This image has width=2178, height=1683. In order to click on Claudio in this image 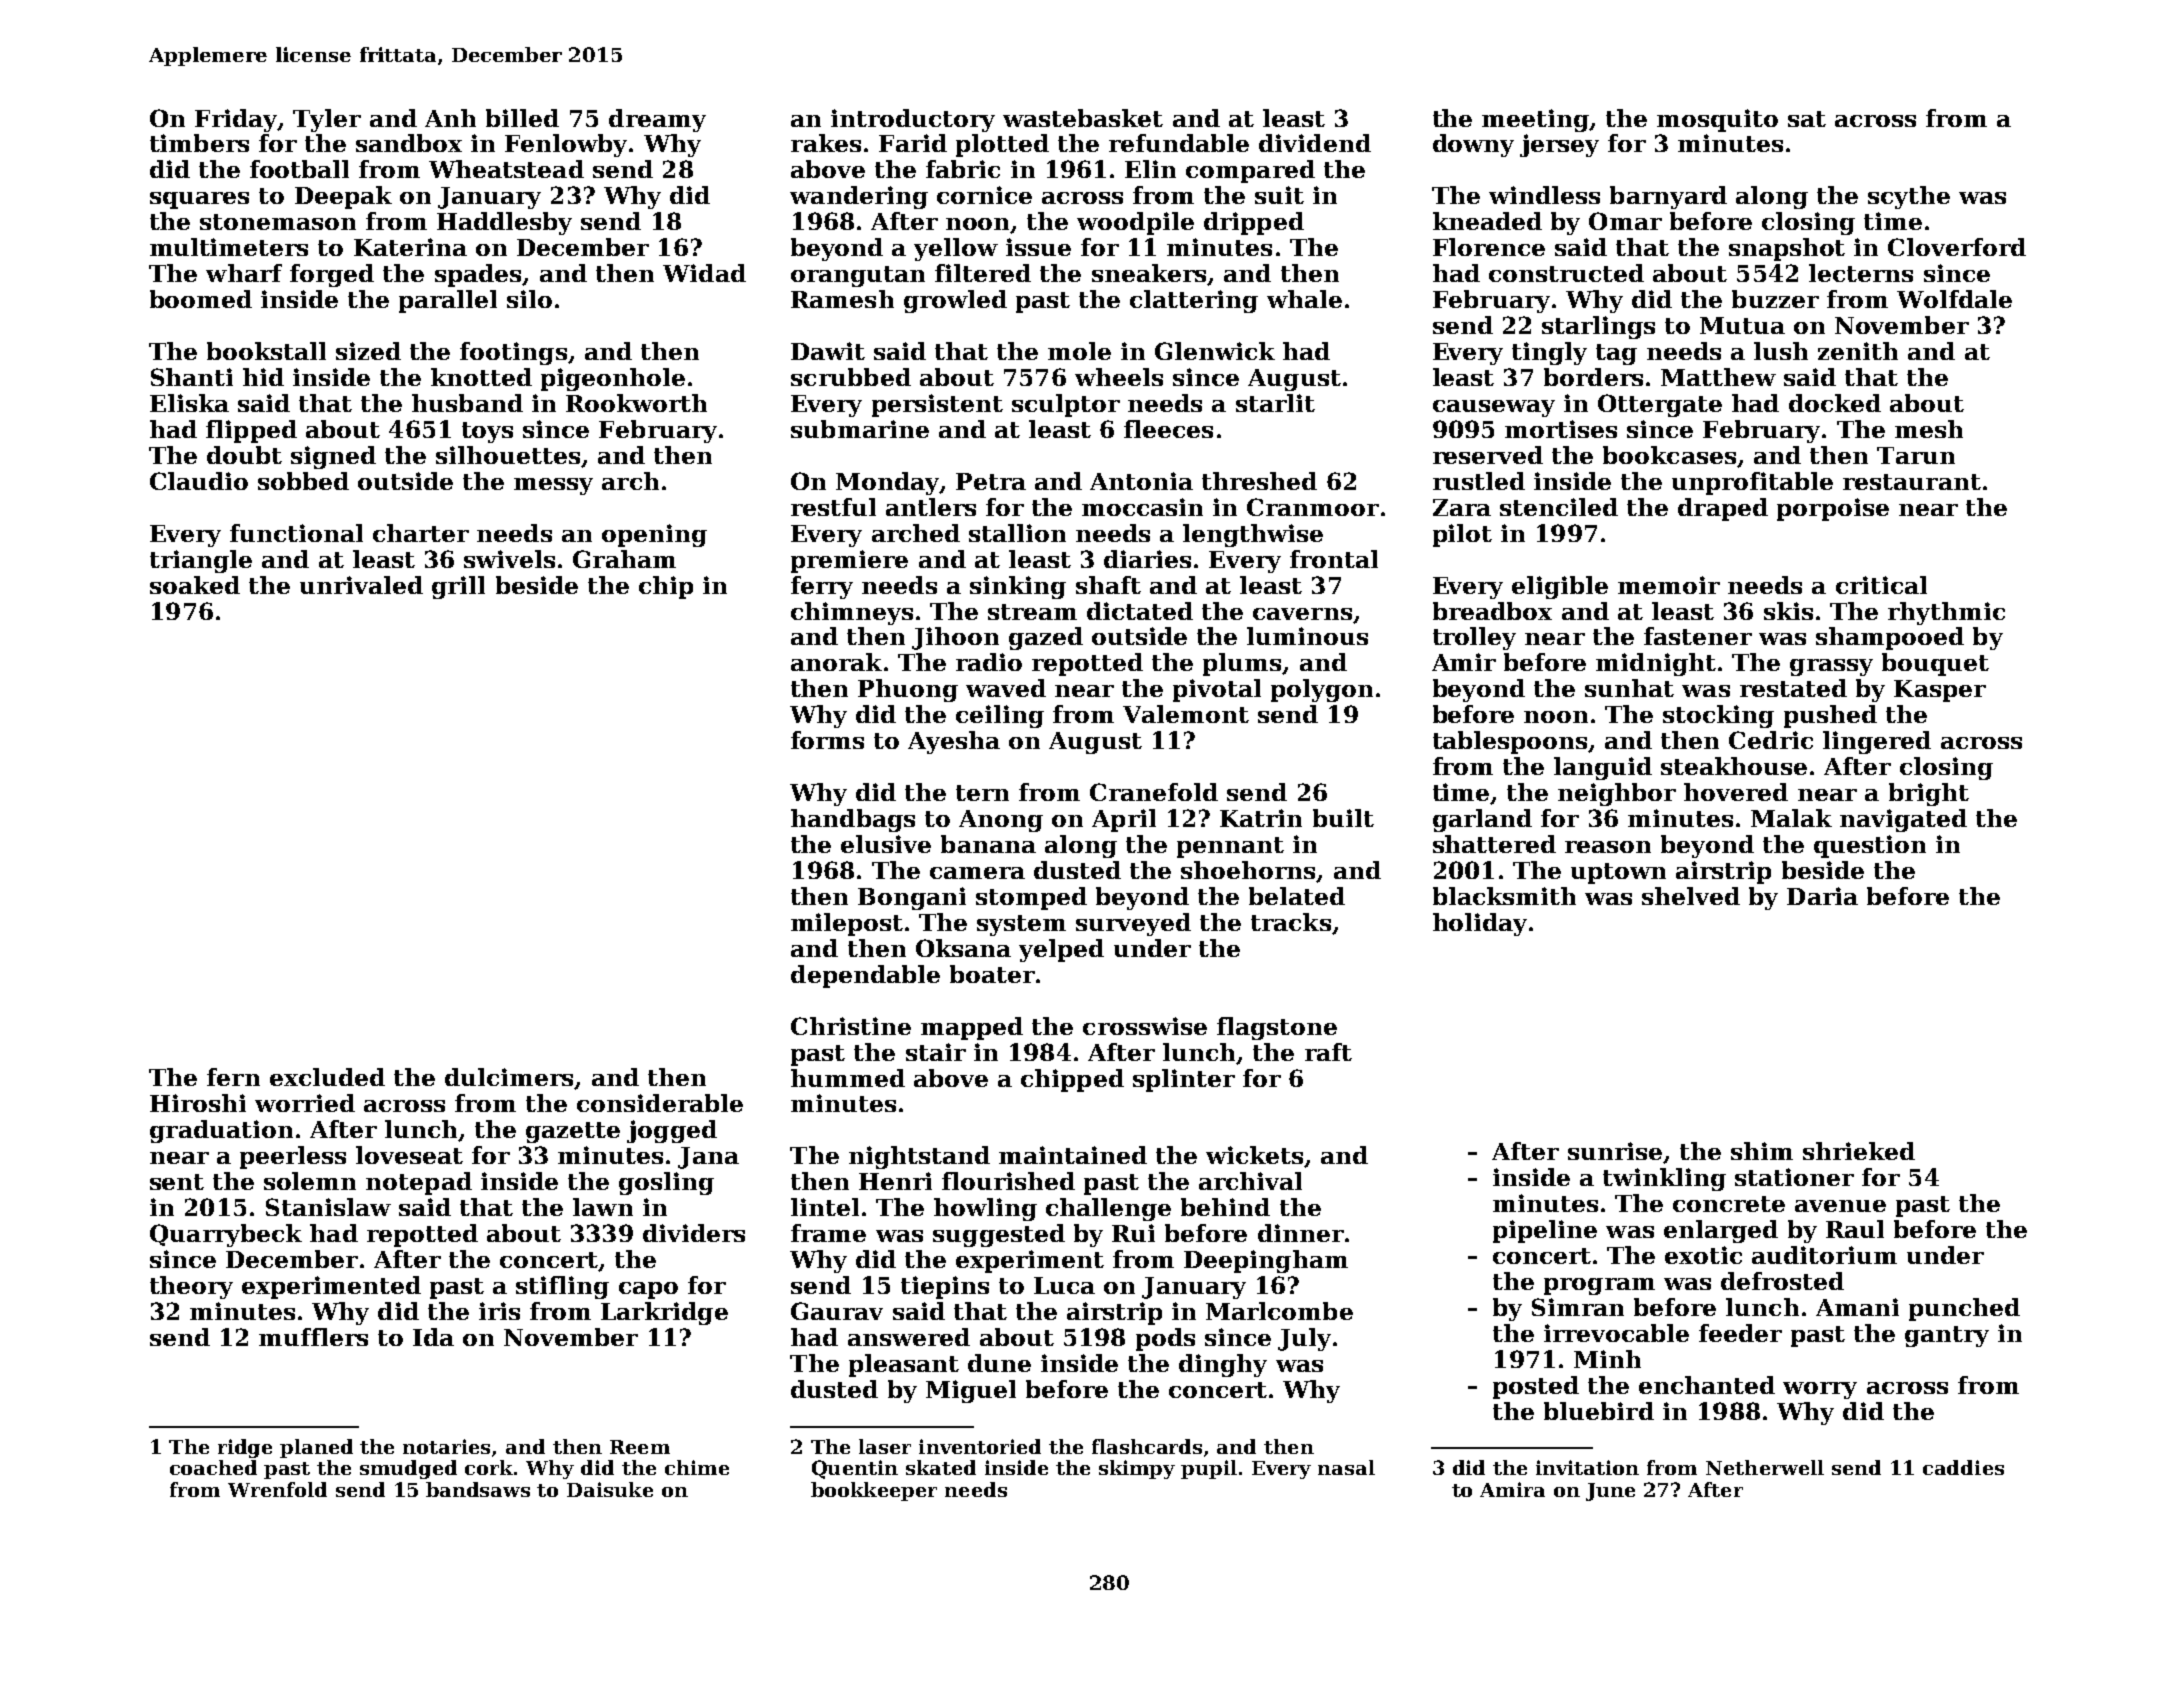, I will do `click(199, 481)`.
